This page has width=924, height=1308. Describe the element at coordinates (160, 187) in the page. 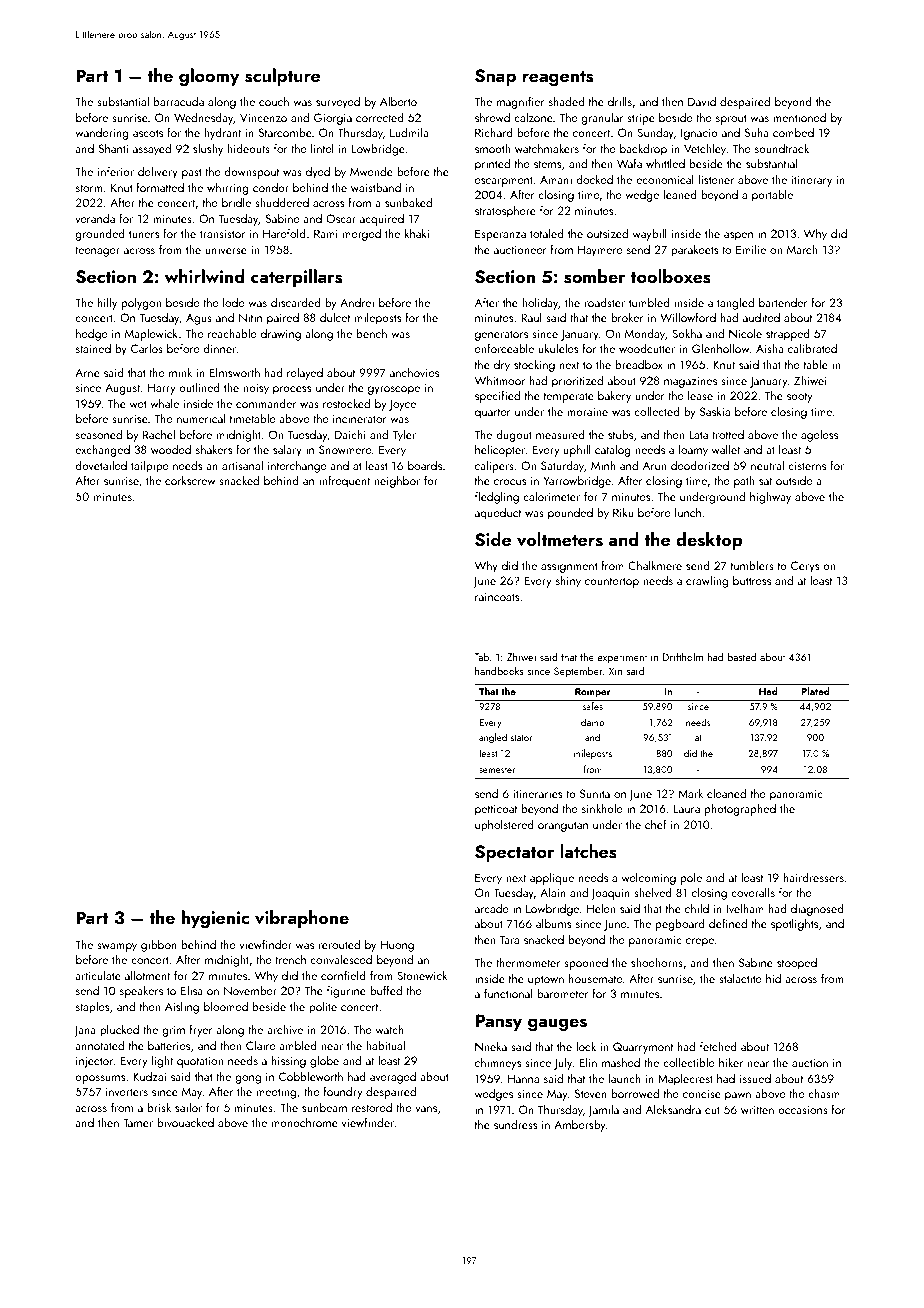

I see `formatted` at that location.
